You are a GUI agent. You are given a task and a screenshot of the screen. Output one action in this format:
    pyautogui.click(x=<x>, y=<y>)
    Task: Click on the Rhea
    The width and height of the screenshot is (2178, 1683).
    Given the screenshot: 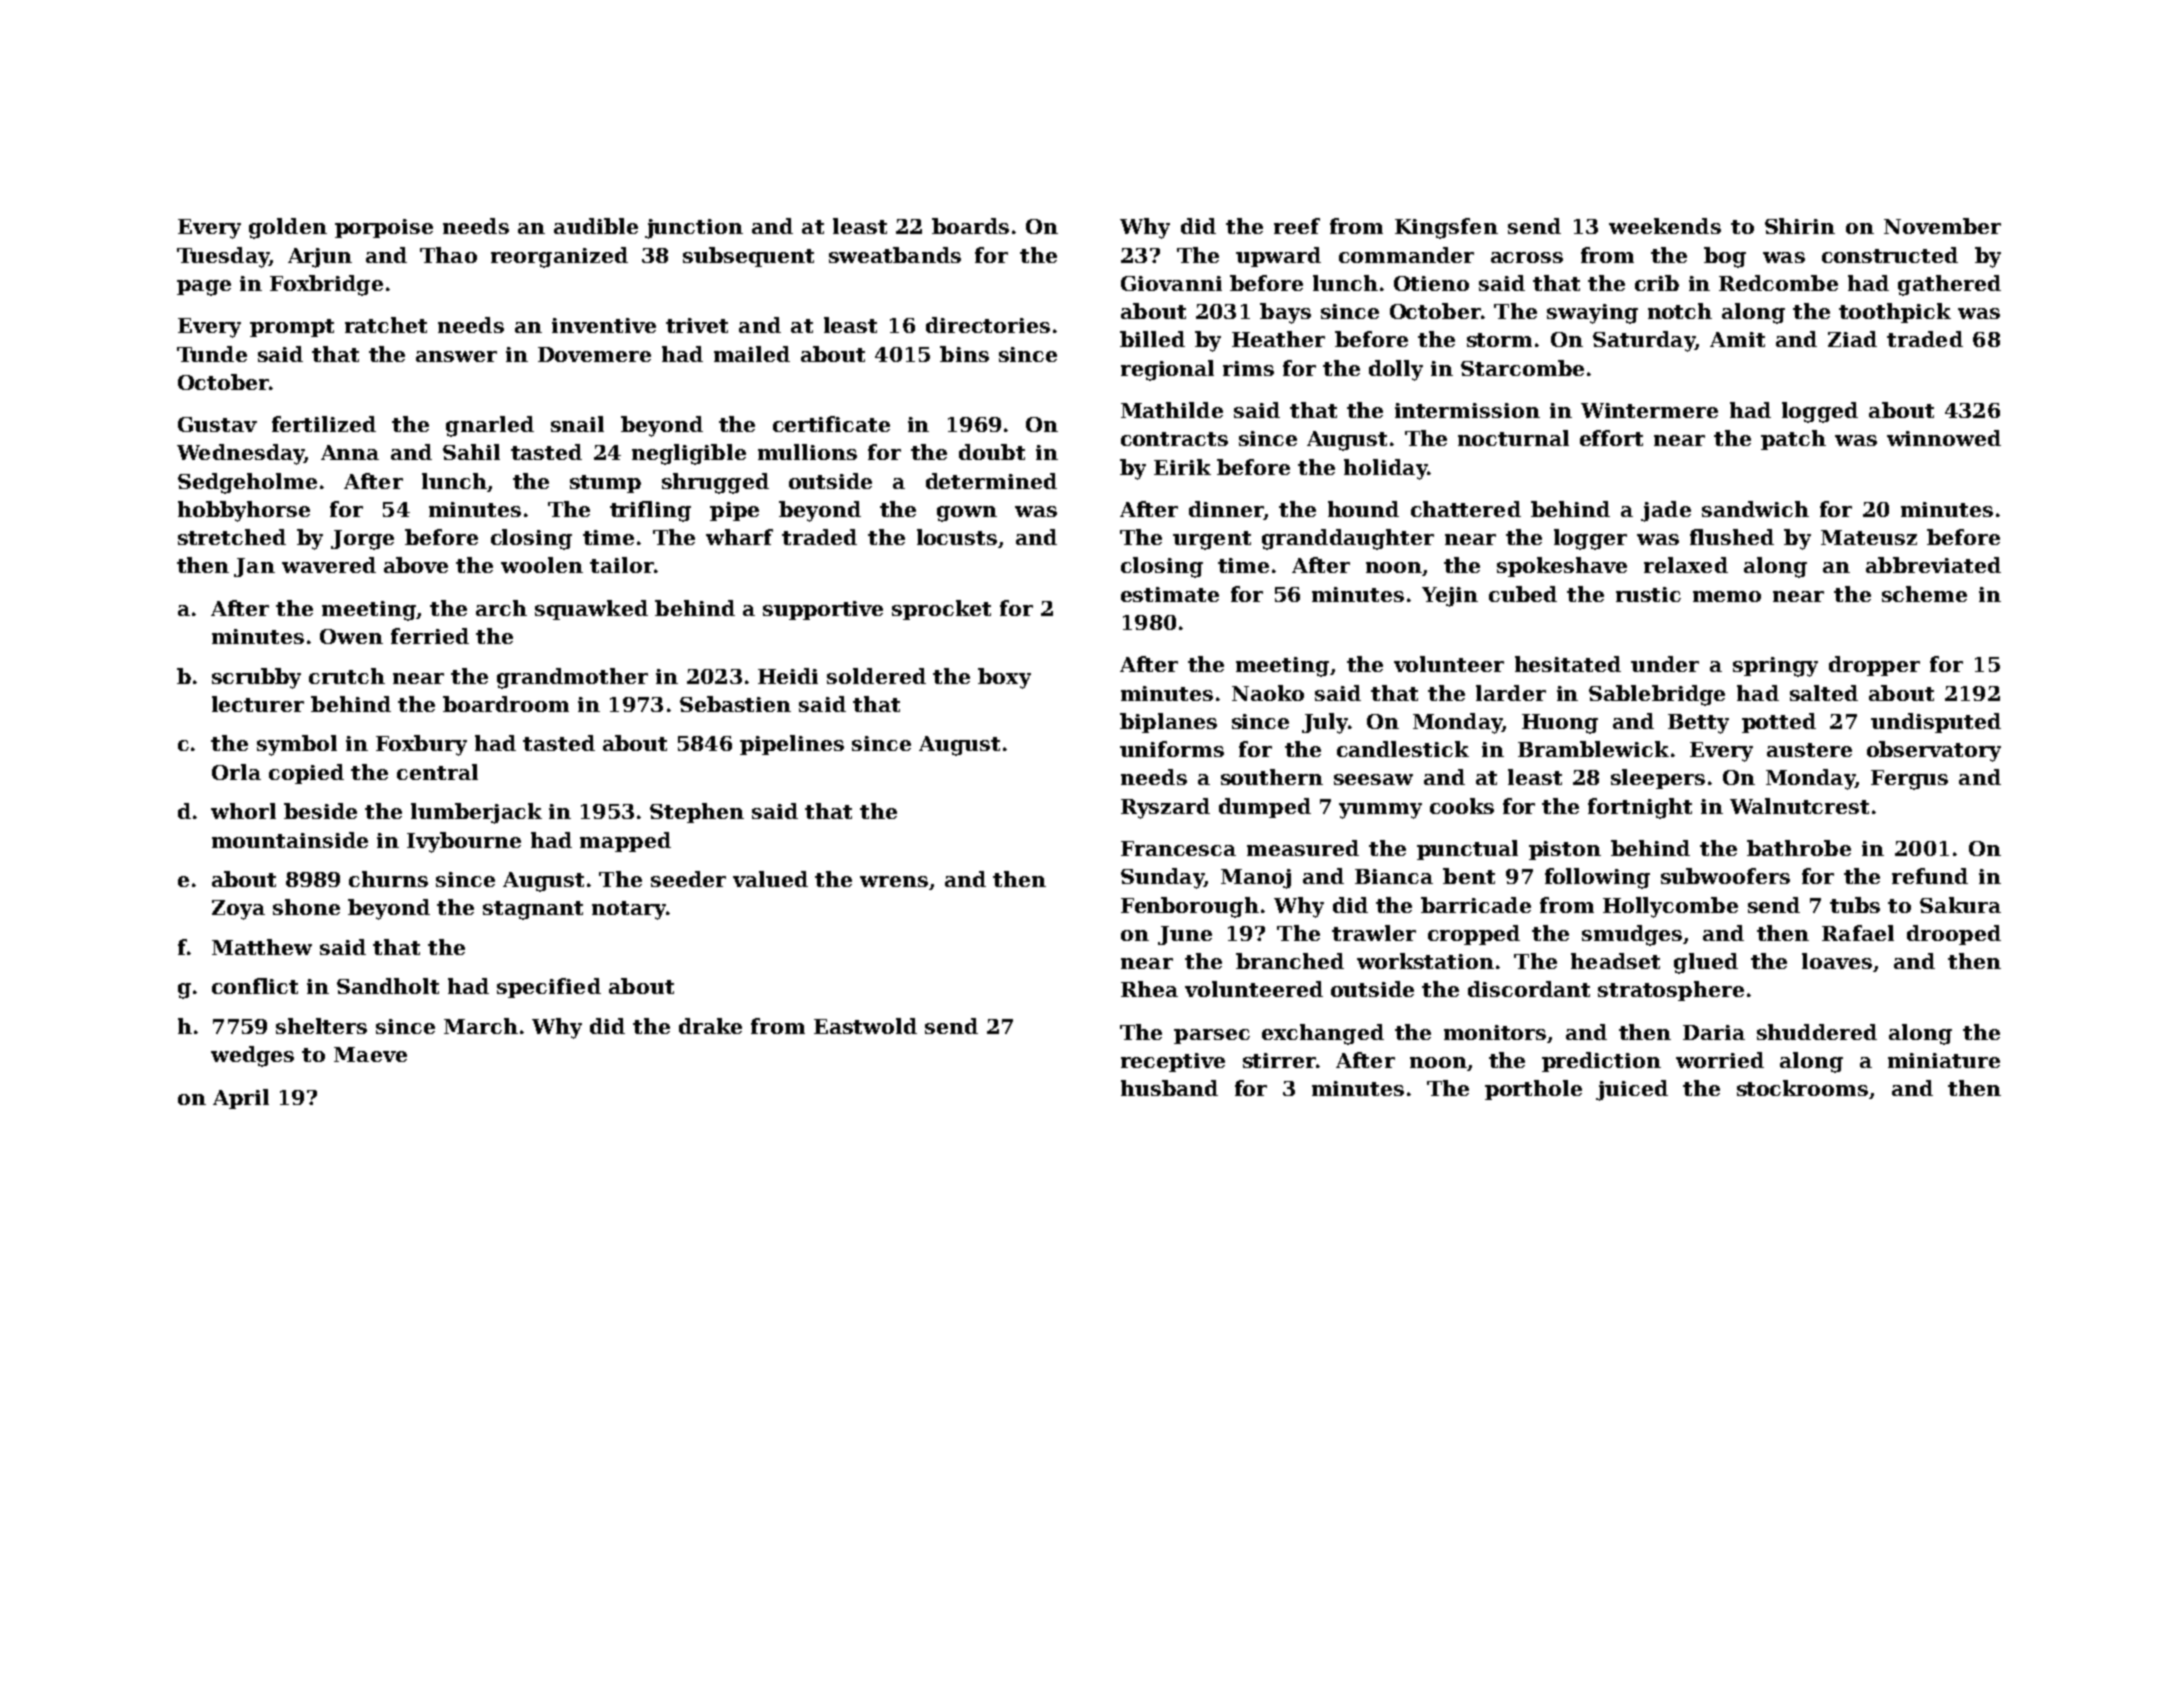 What is the action you would take?
    pyautogui.click(x=1149, y=989)
